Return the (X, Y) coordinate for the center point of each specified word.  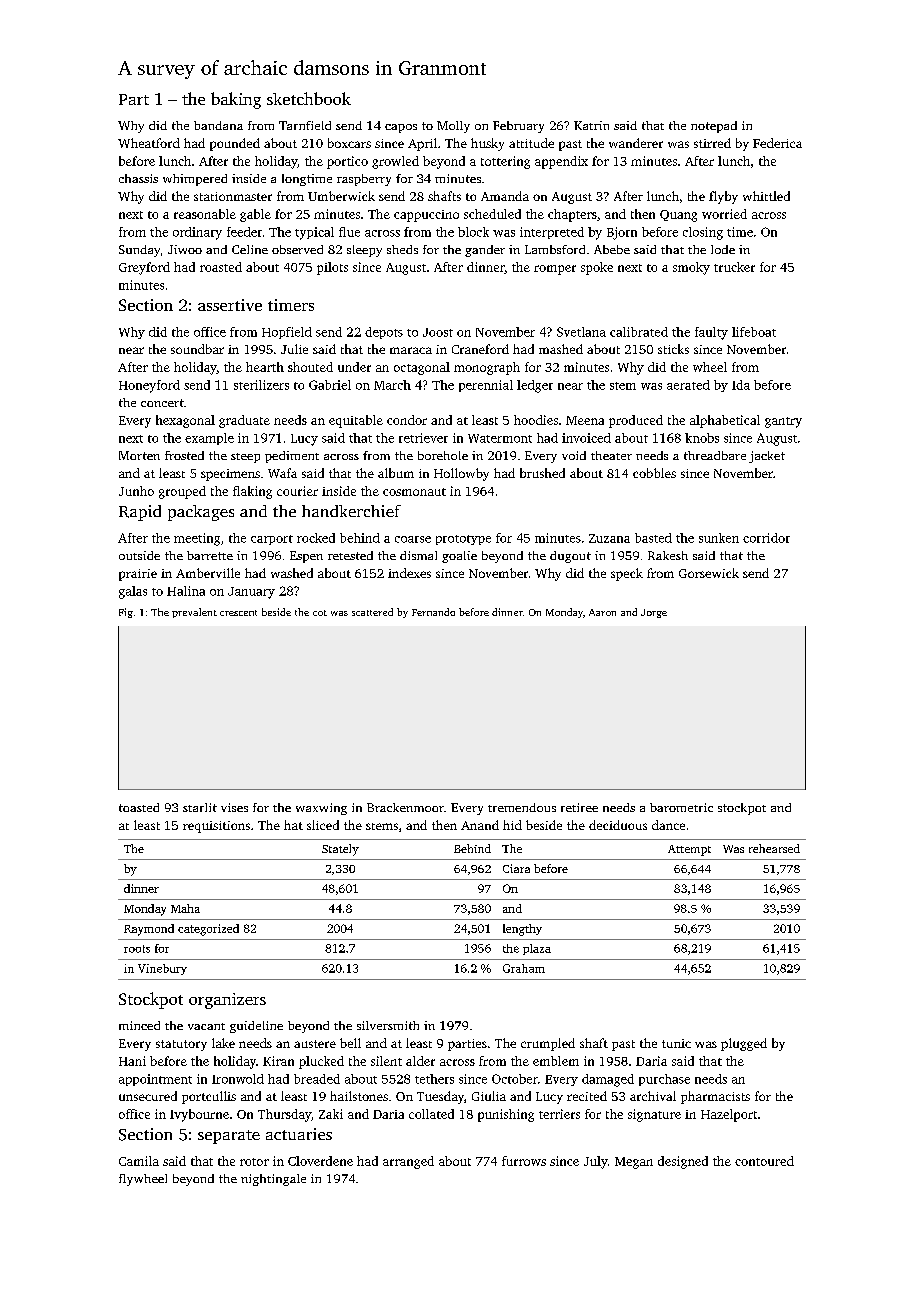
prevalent (194, 613)
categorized (208, 930)
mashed (561, 349)
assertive (230, 305)
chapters (572, 215)
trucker (734, 267)
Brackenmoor (405, 807)
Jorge (654, 613)
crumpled (548, 1044)
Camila (139, 1161)
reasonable (205, 214)
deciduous (618, 825)
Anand (480, 825)
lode (723, 249)
